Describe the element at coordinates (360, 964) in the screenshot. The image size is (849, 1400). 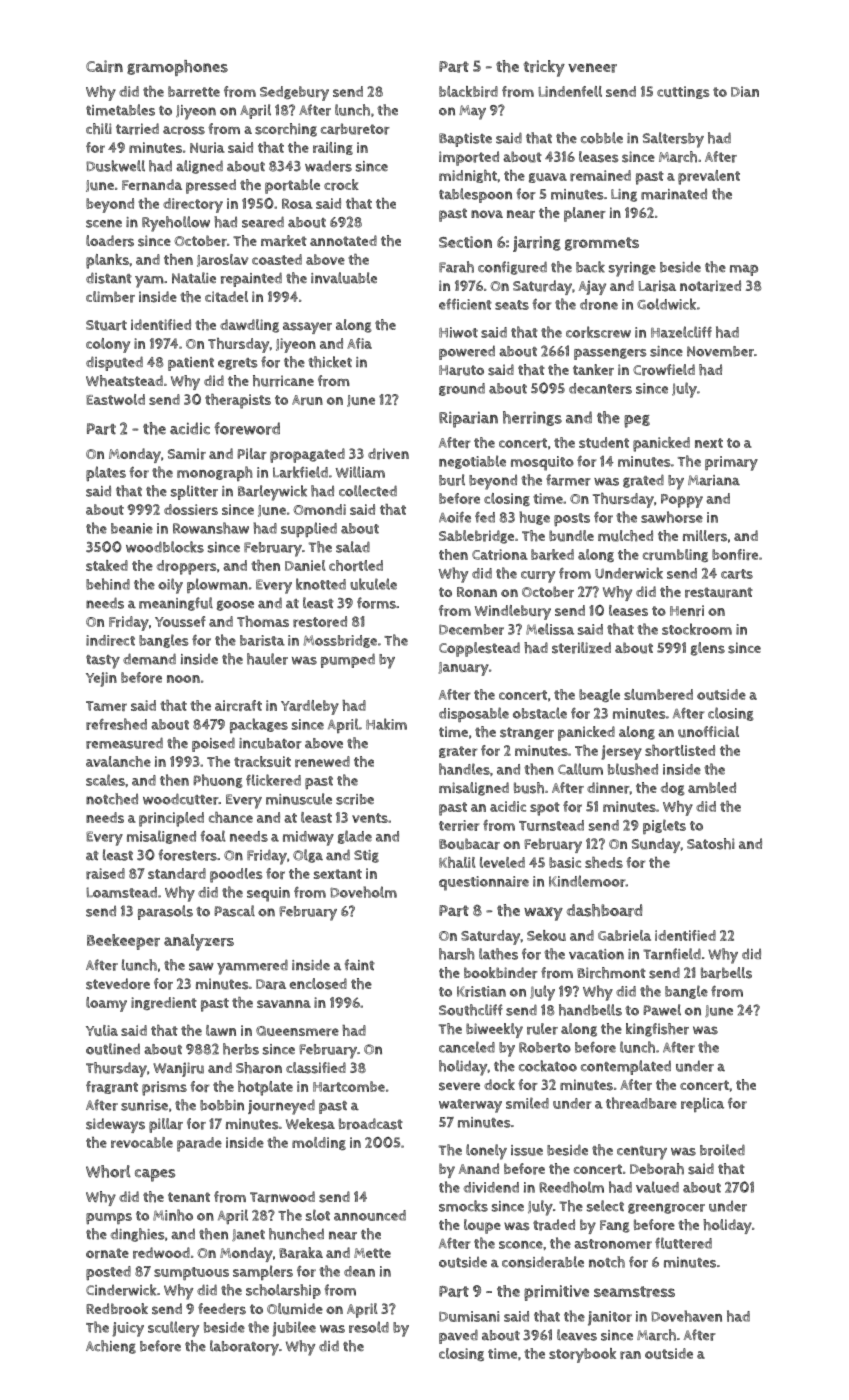
I see `faint` at that location.
